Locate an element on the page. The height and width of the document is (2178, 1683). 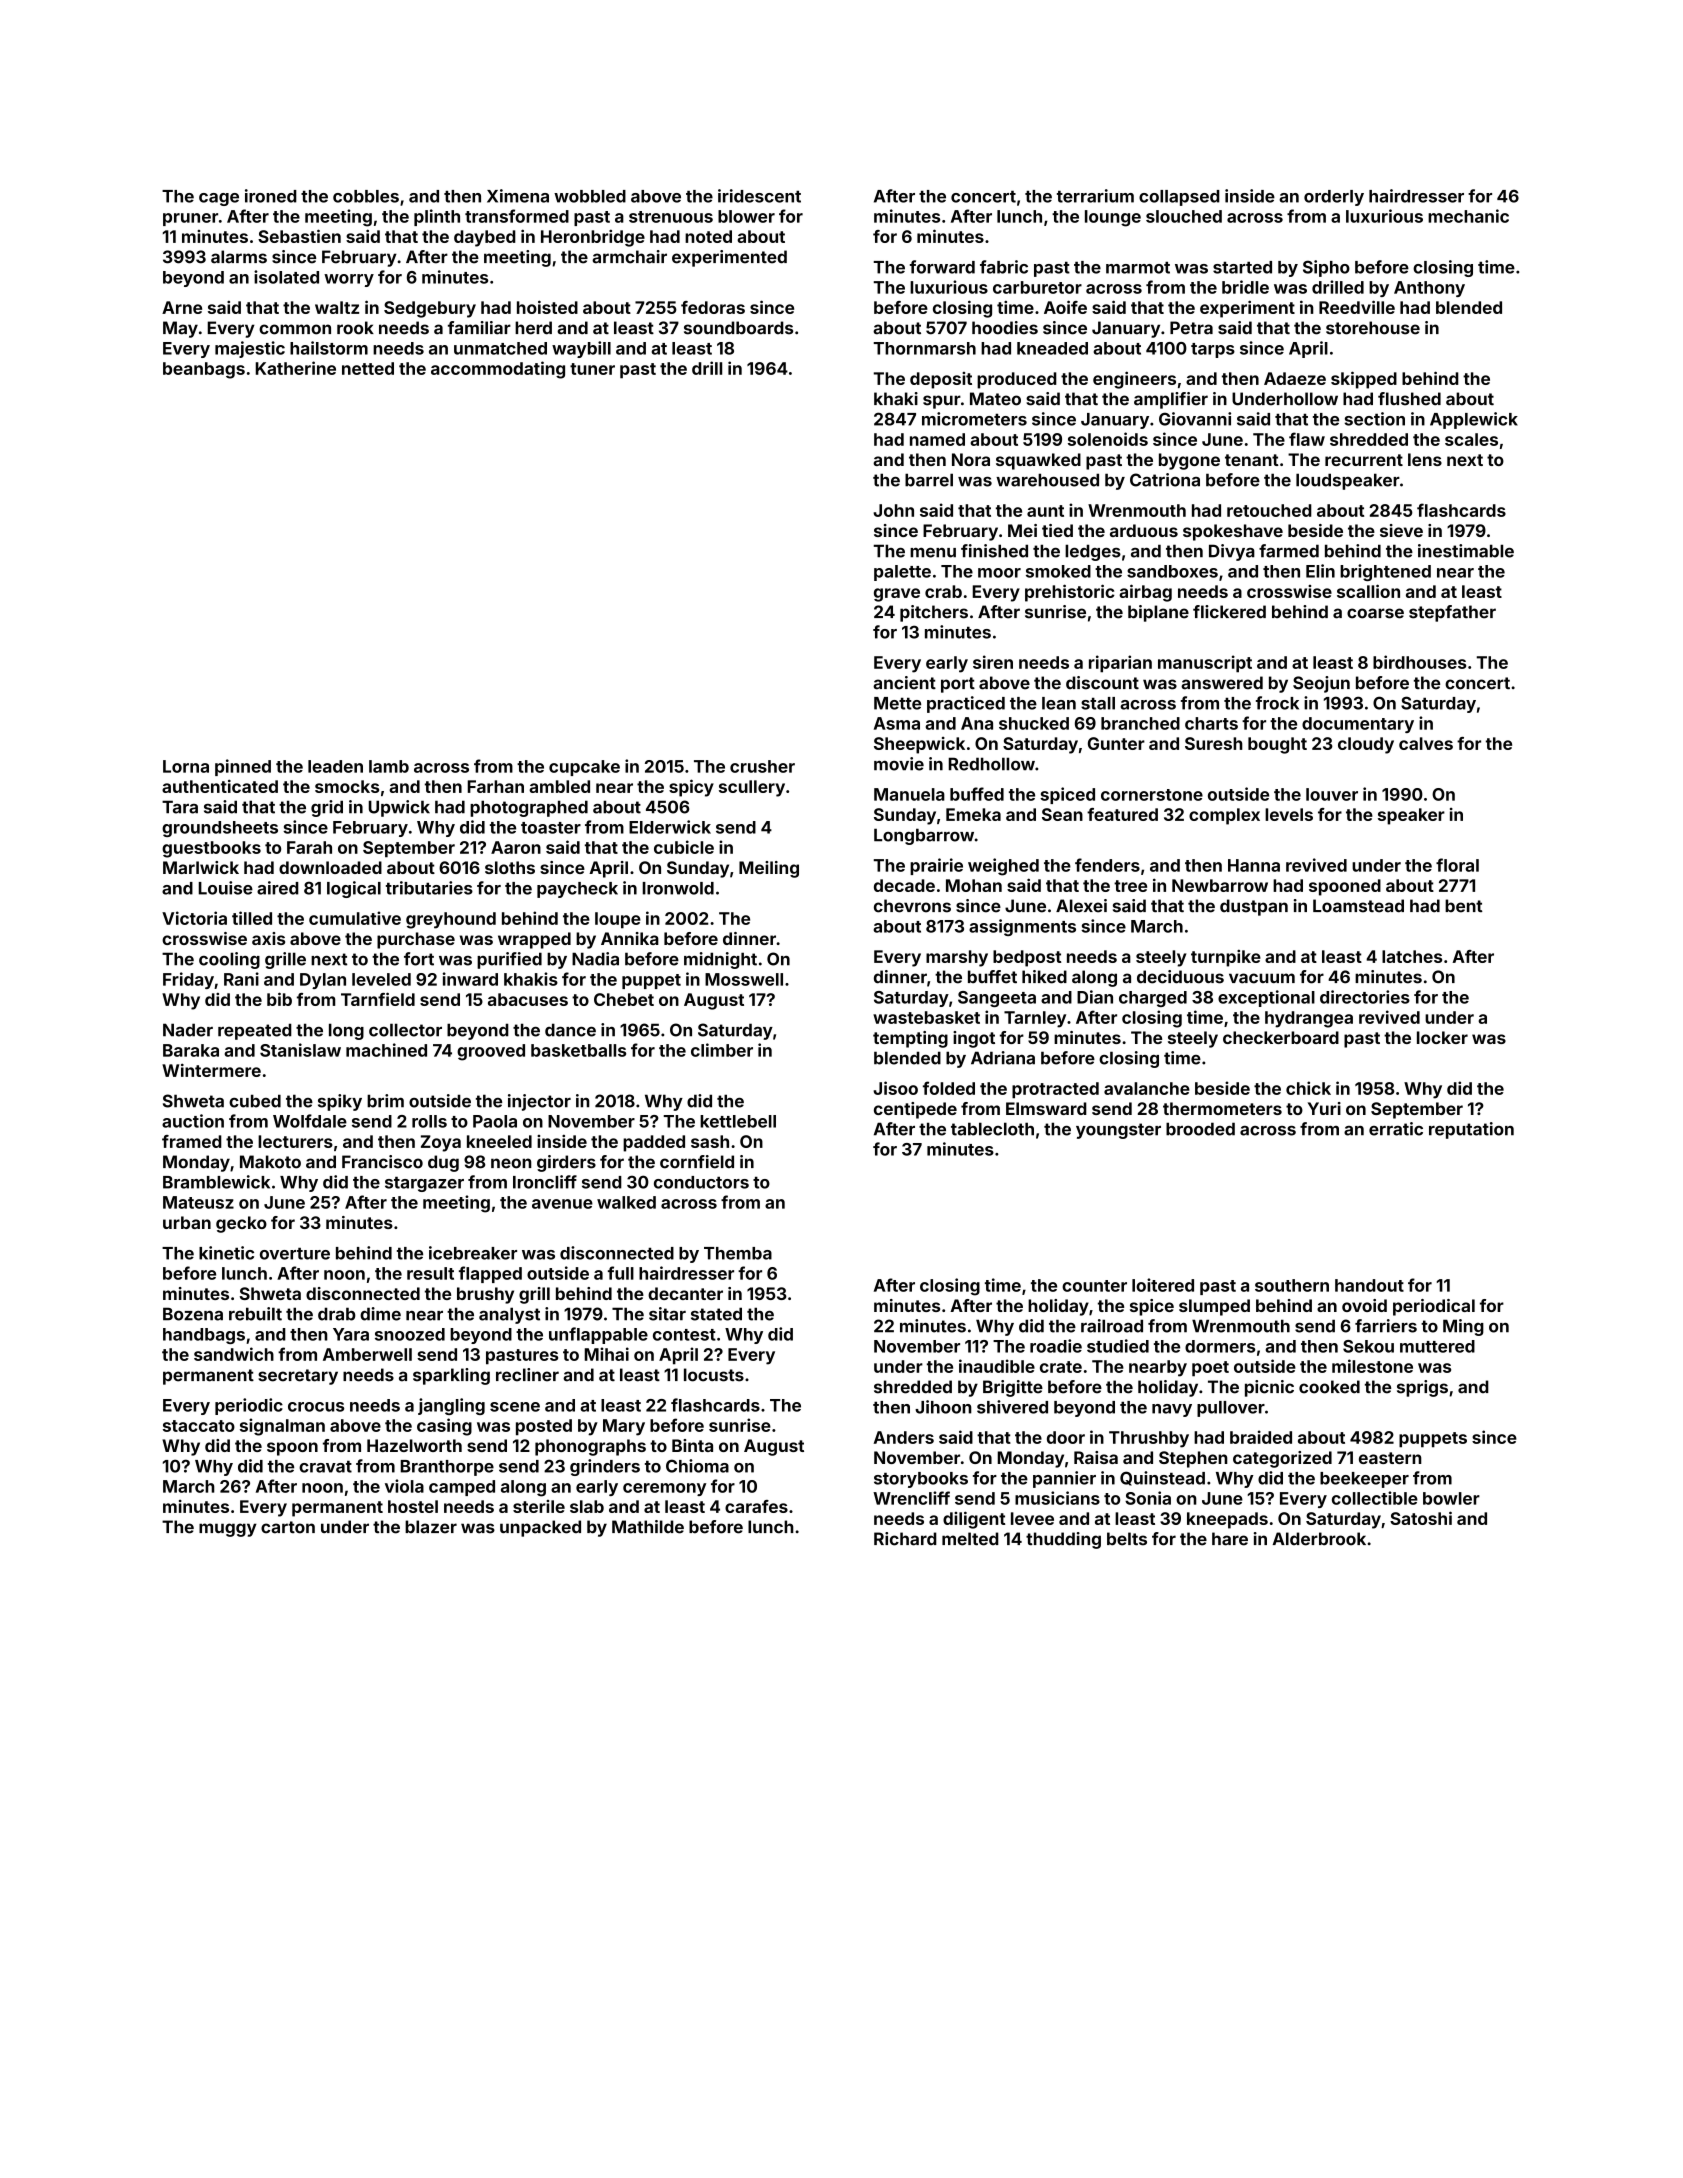
marmot is located at coordinates (1138, 268).
